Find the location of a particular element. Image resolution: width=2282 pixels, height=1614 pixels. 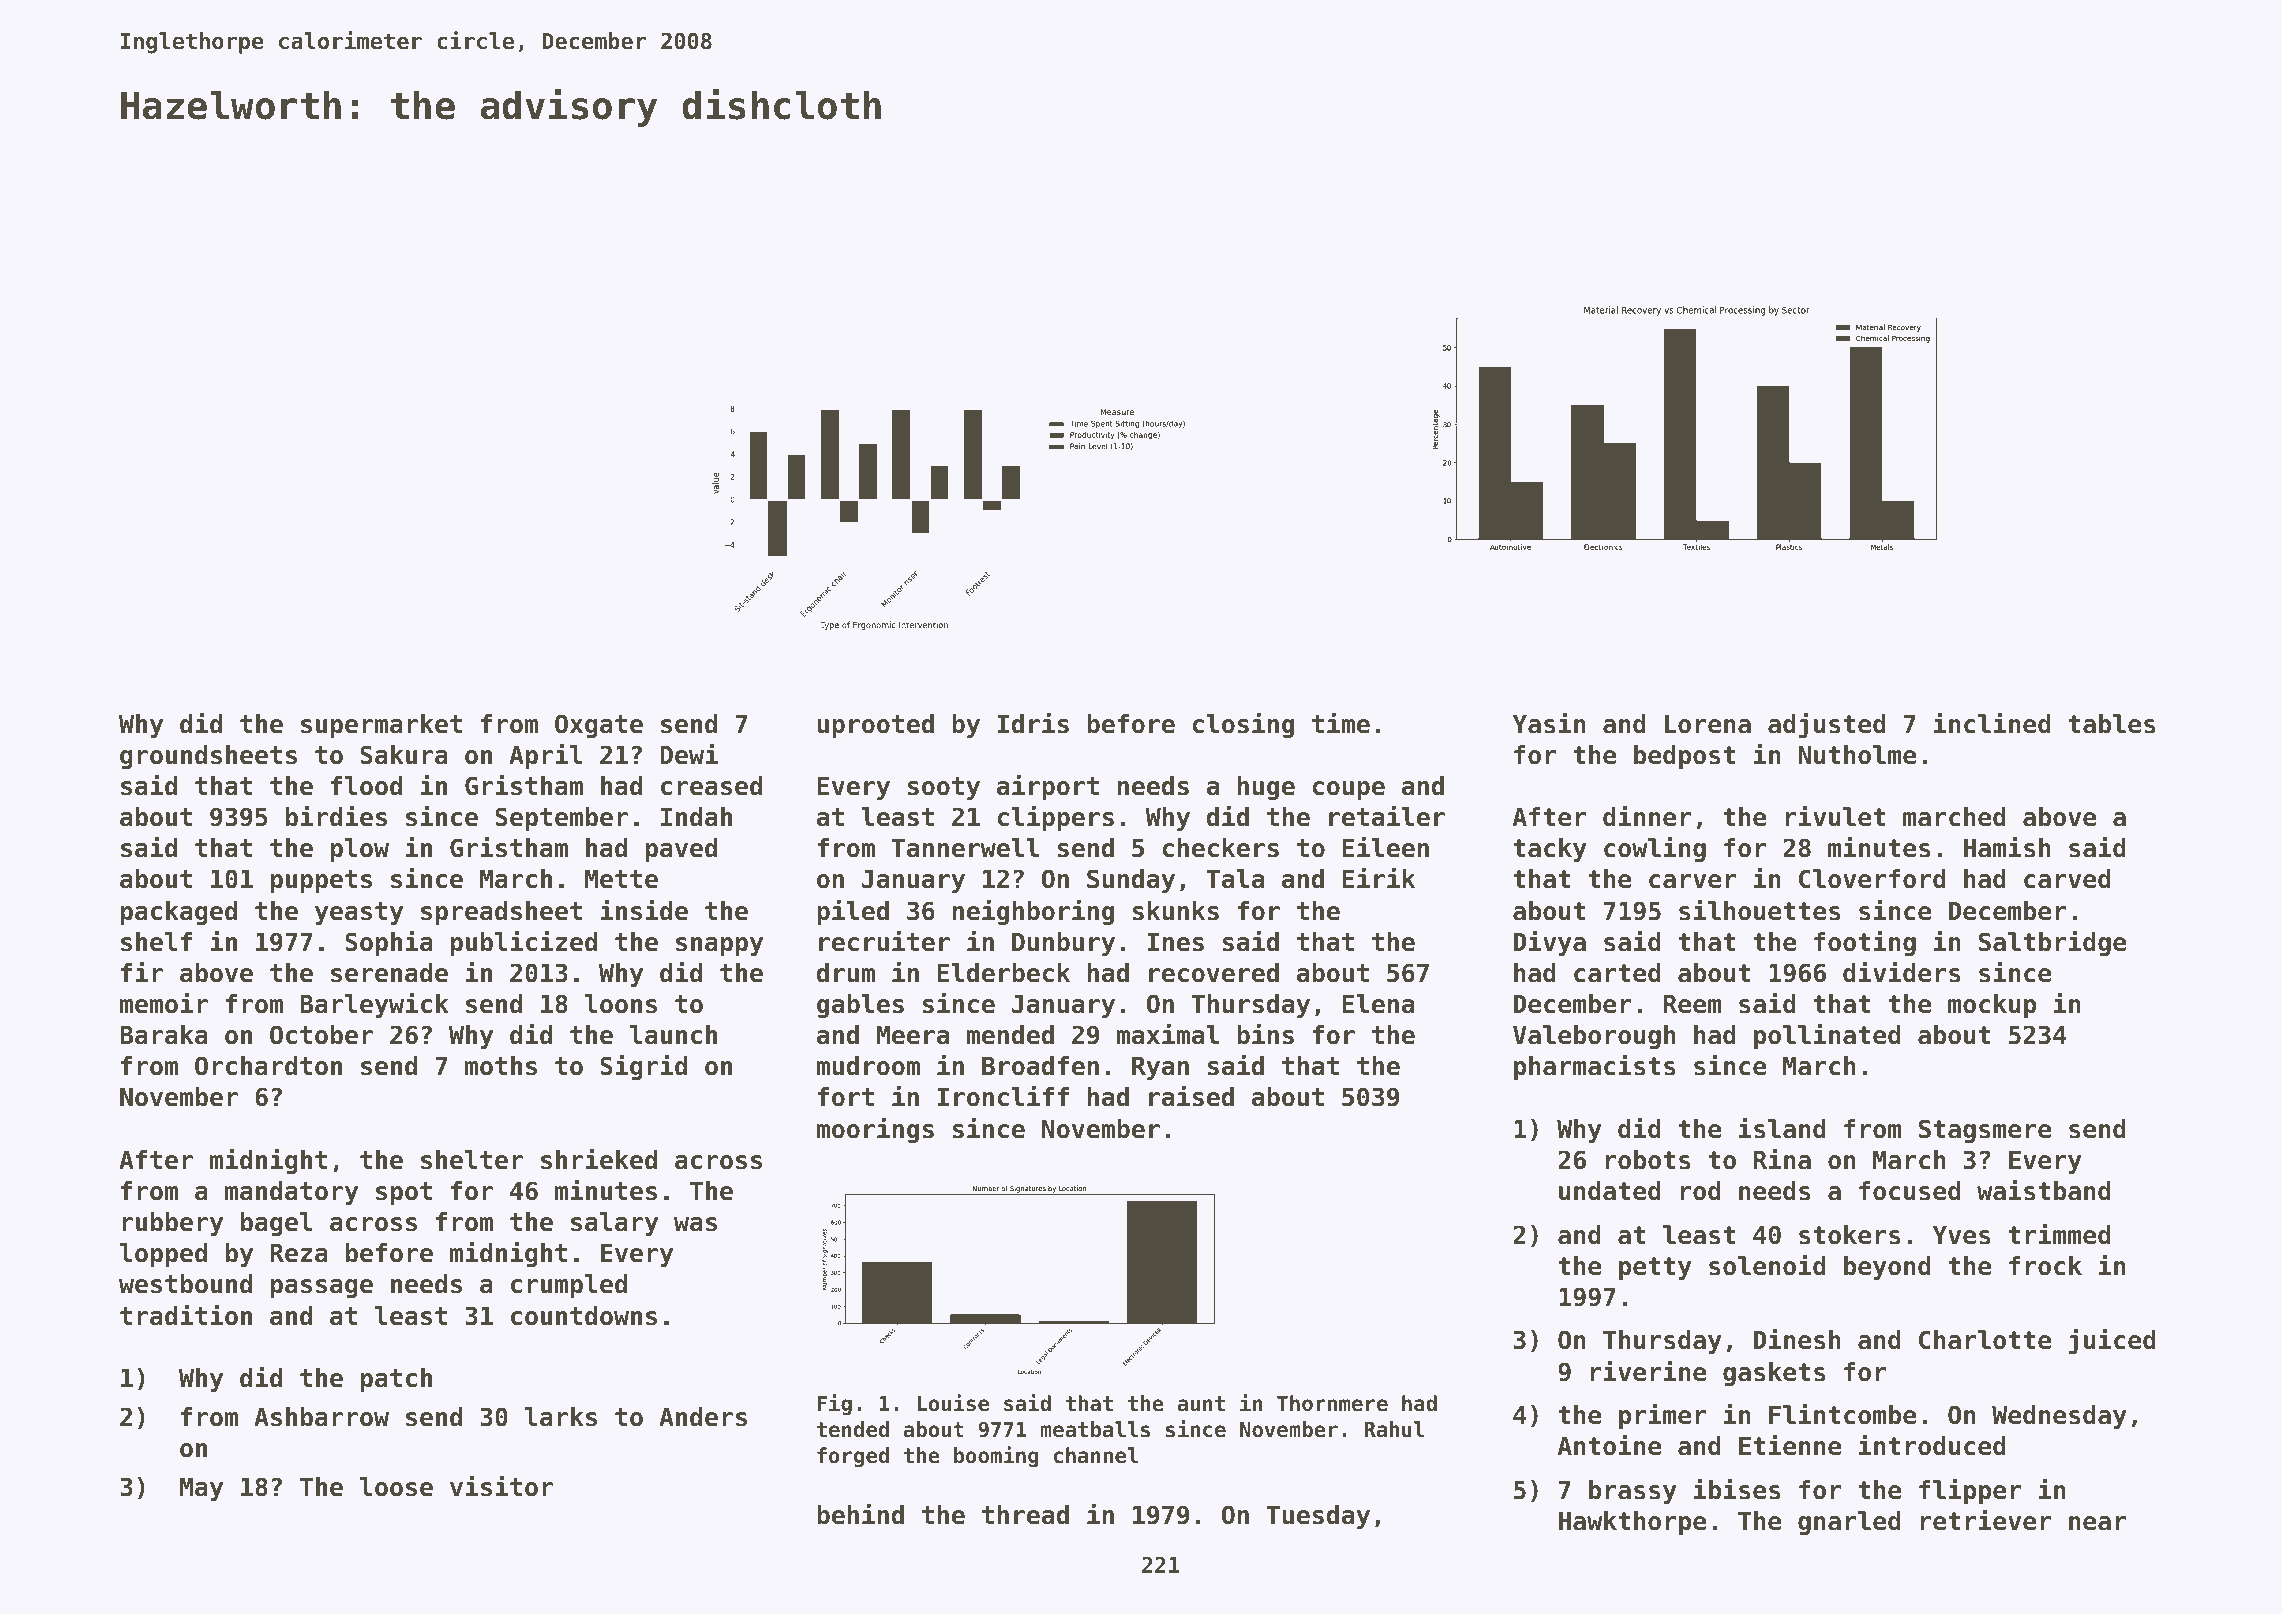

aunt is located at coordinates (1201, 1404).
